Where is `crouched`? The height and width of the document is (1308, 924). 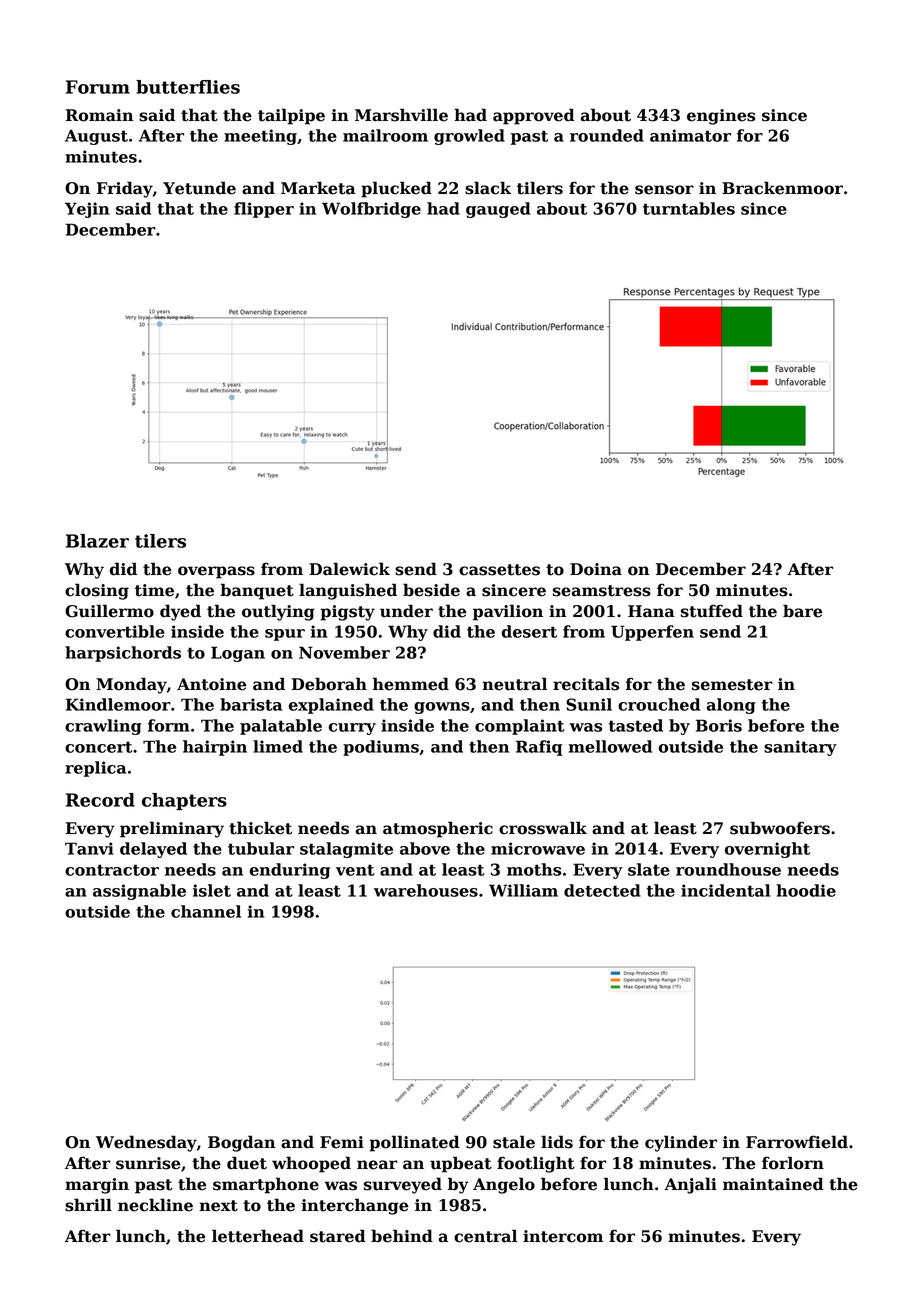
crouched is located at coordinates (659, 704).
